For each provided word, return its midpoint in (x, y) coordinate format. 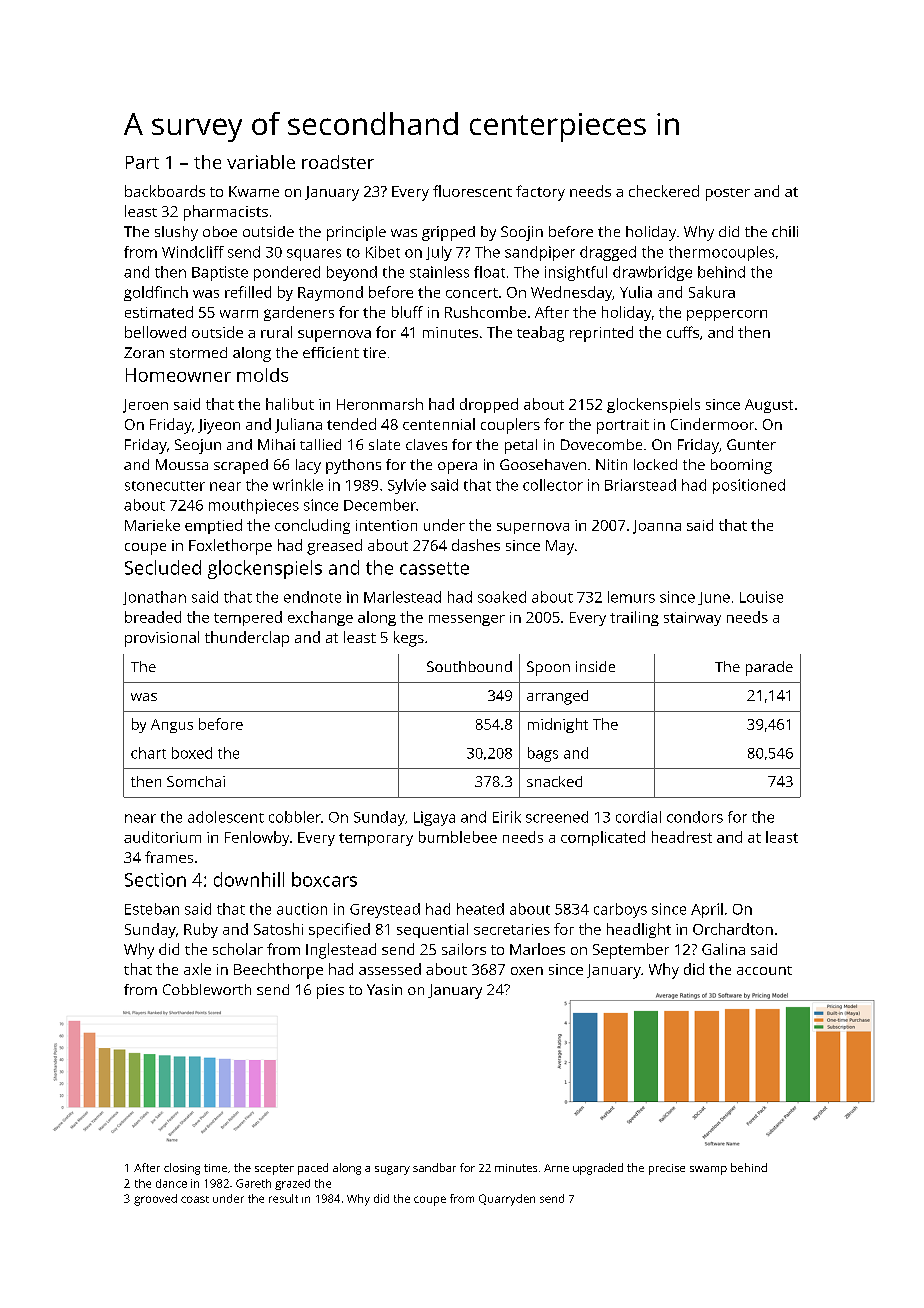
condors (695, 817)
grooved (155, 1200)
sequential (432, 930)
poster (728, 194)
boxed (192, 753)
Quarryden (507, 1200)
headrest (682, 837)
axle (197, 969)
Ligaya (434, 818)
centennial (439, 424)
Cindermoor (712, 424)
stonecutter (165, 486)
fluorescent (472, 191)
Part (142, 162)
